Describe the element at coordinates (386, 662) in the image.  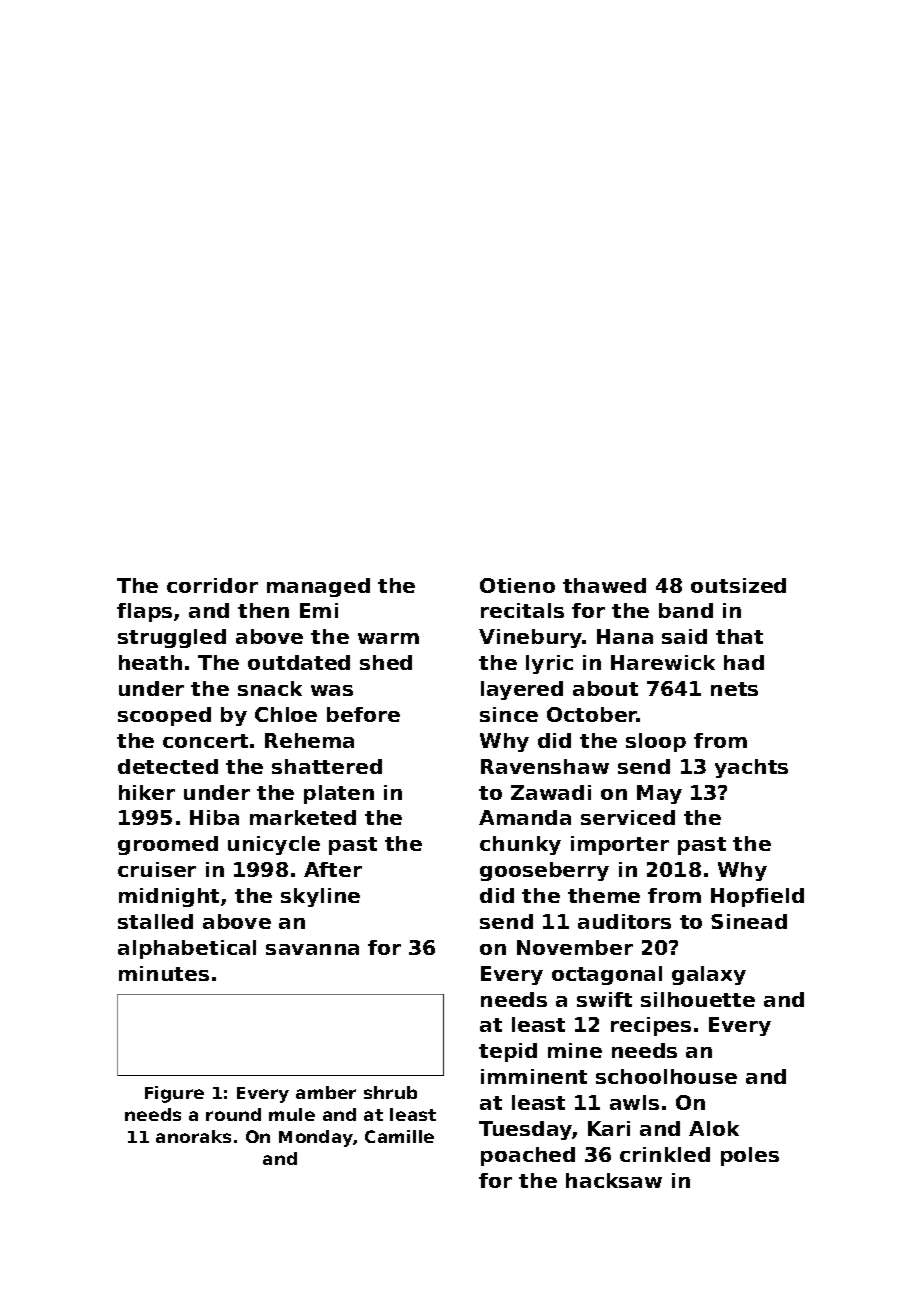
I see `shed` at that location.
